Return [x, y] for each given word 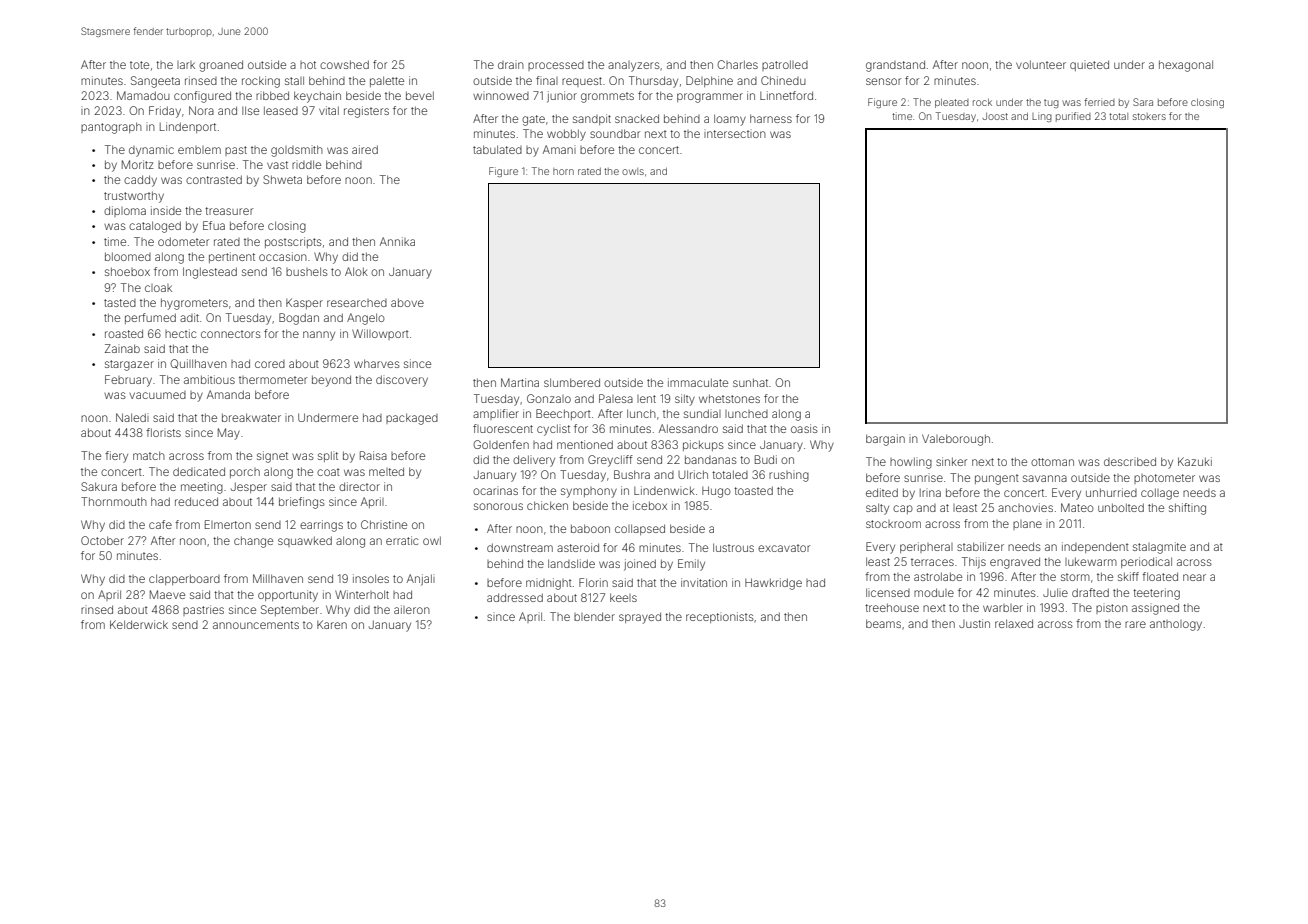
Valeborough [956, 440]
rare [1135, 624]
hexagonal [1186, 66]
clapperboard [184, 579]
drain [511, 65]
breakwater [251, 417]
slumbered [572, 382]
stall [294, 80]
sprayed [640, 618]
